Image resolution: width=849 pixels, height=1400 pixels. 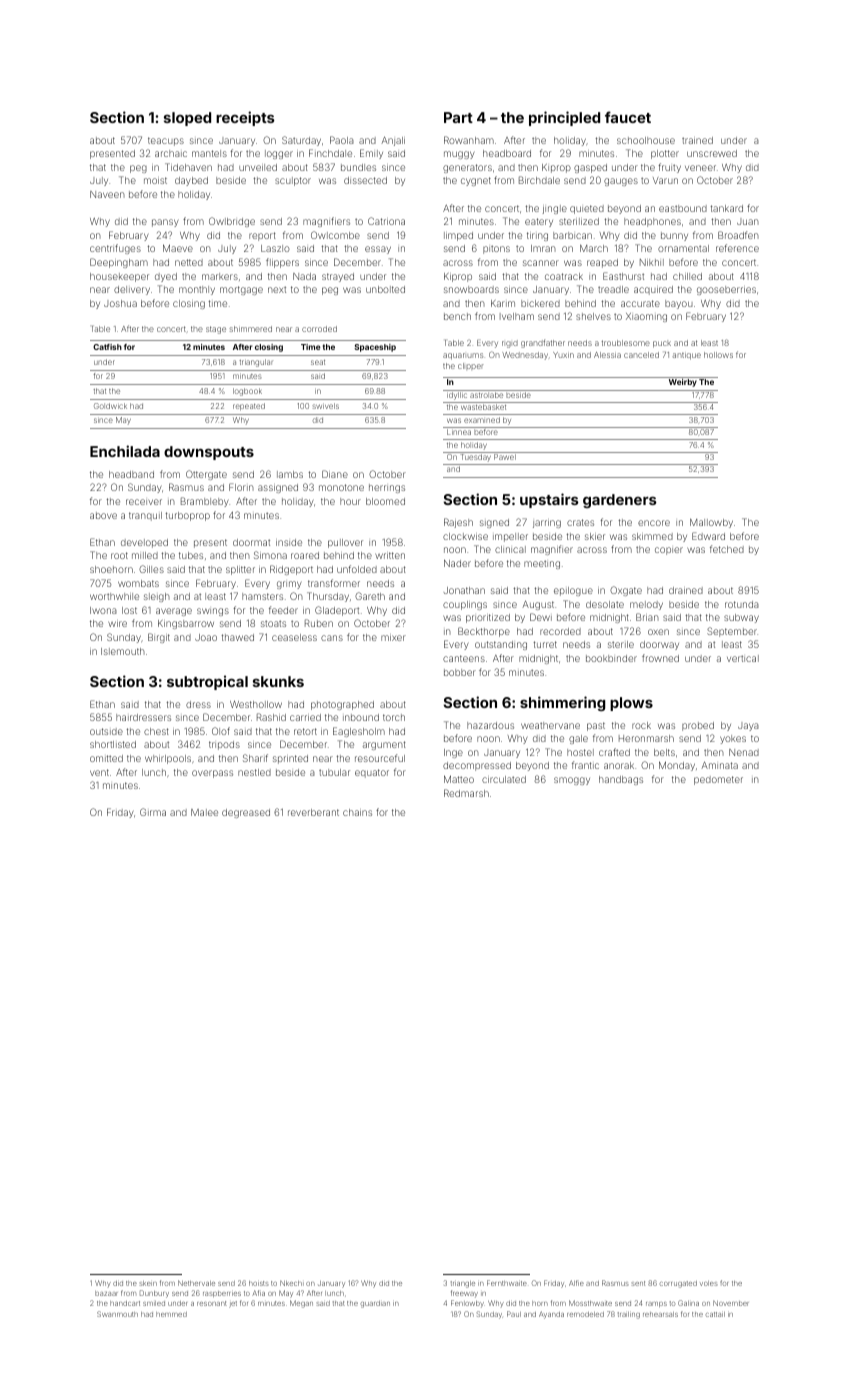 What do you see at coordinates (662, 344) in the screenshot?
I see `puck` at bounding box center [662, 344].
